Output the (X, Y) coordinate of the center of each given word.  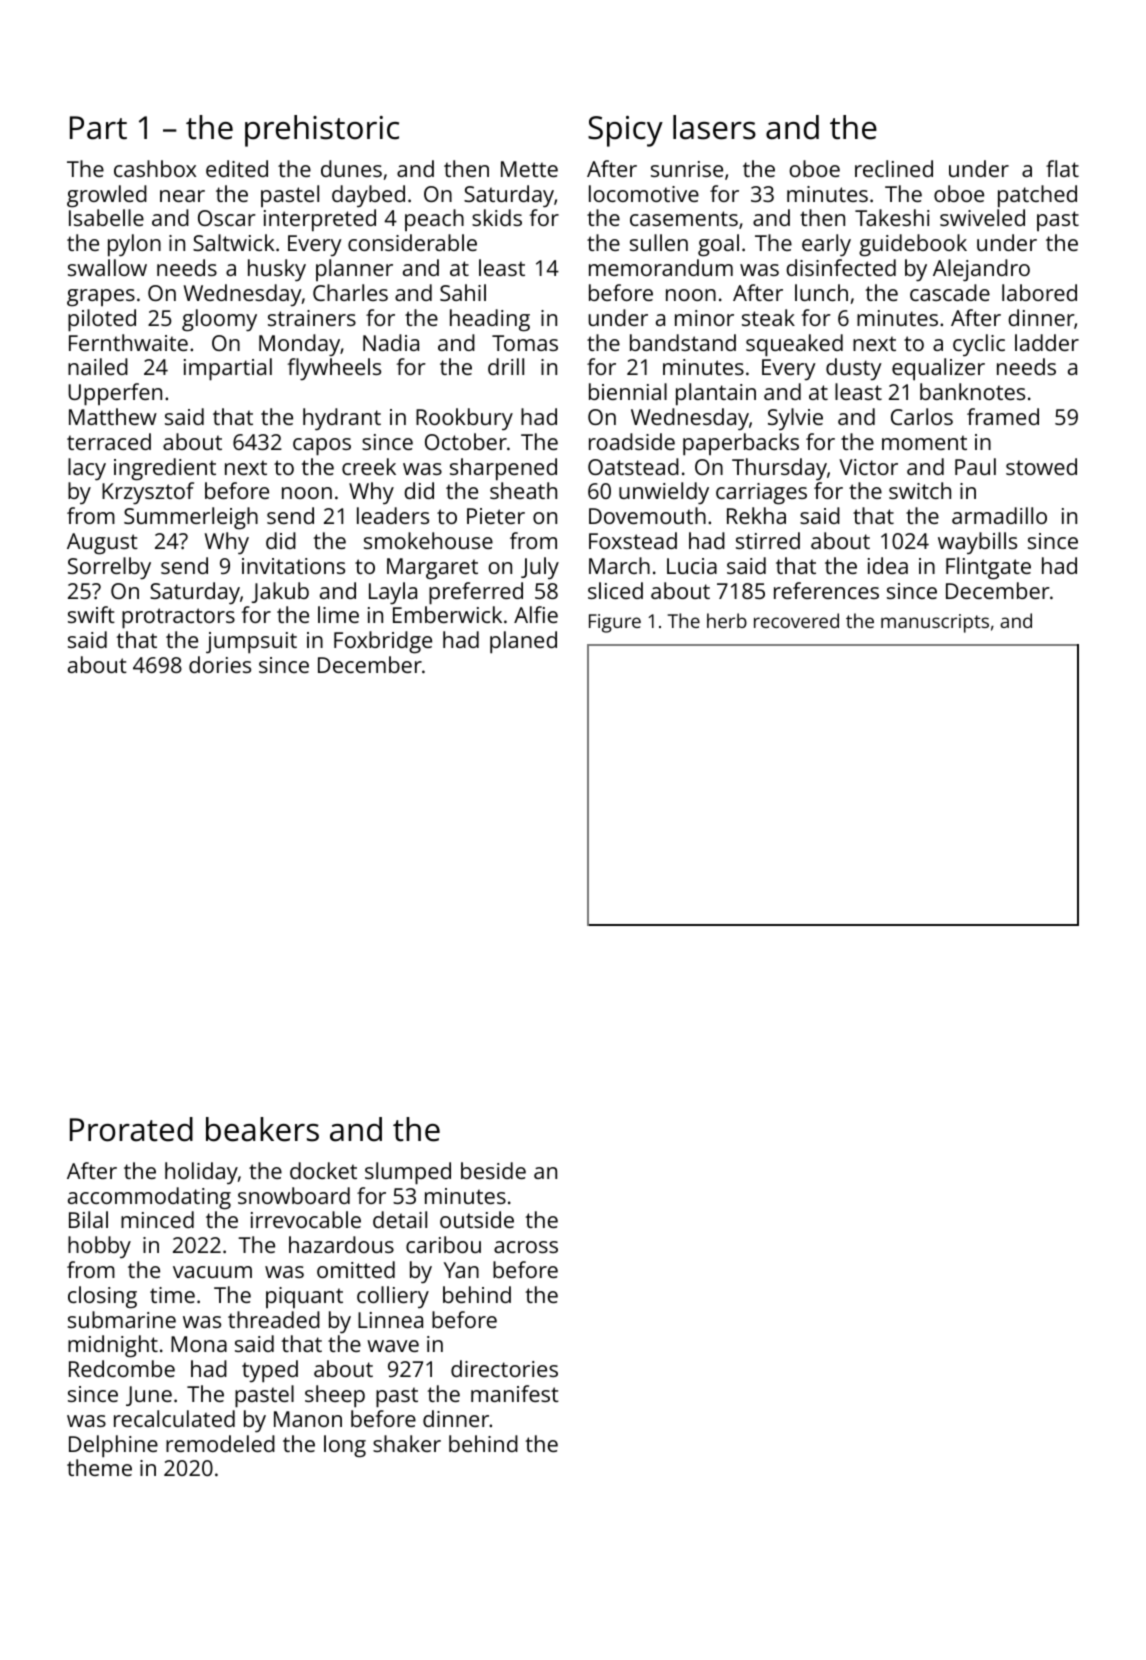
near (182, 196)
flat (1062, 168)
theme (99, 1467)
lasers (714, 127)
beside (493, 1170)
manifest (515, 1393)
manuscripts (935, 623)
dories (220, 664)
